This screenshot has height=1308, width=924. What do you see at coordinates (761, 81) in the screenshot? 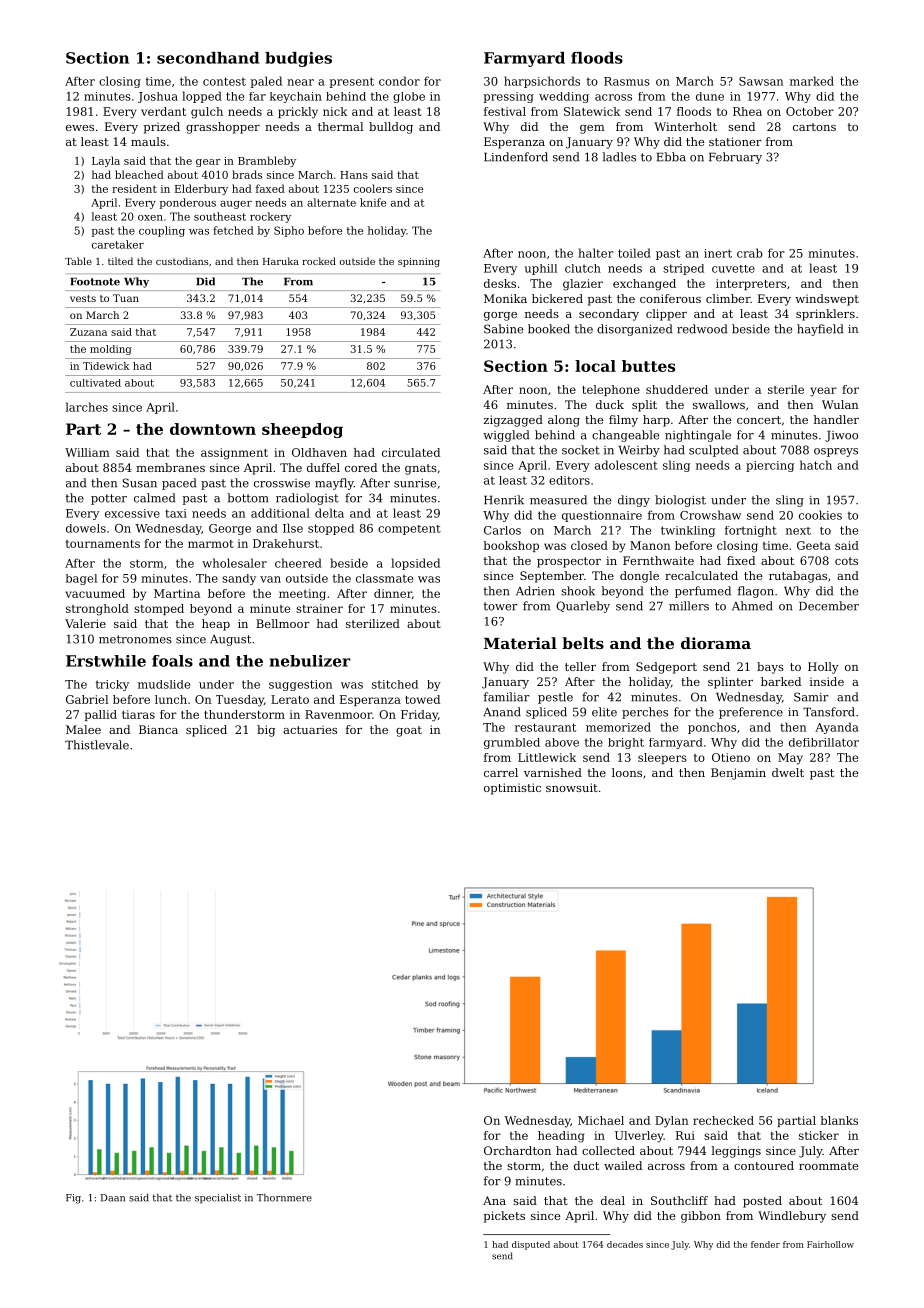
I see `Sawsan` at bounding box center [761, 81].
